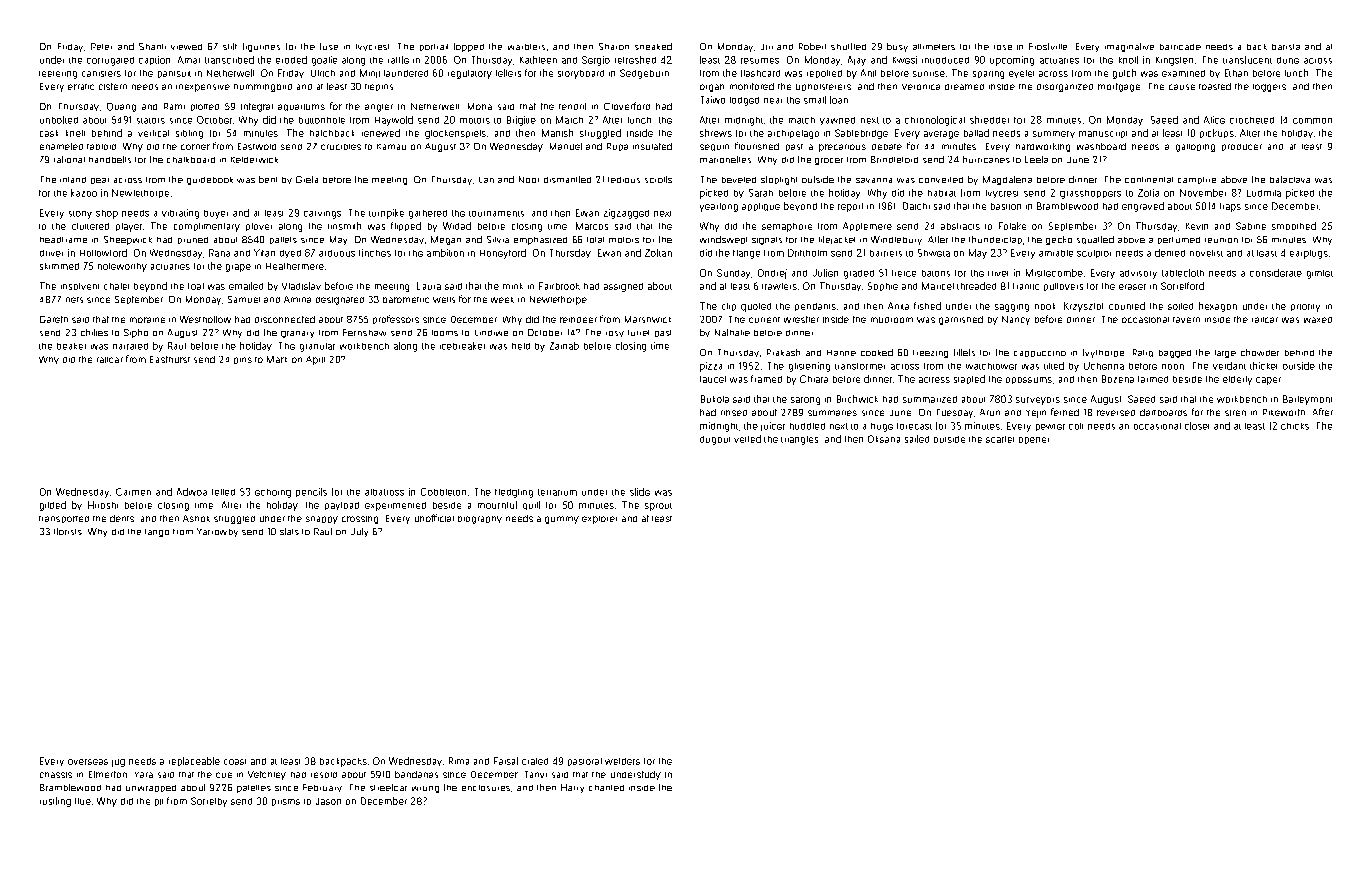 This screenshot has width=1372, height=887. Describe the element at coordinates (194, 761) in the screenshot. I see `replaceable` at that location.
